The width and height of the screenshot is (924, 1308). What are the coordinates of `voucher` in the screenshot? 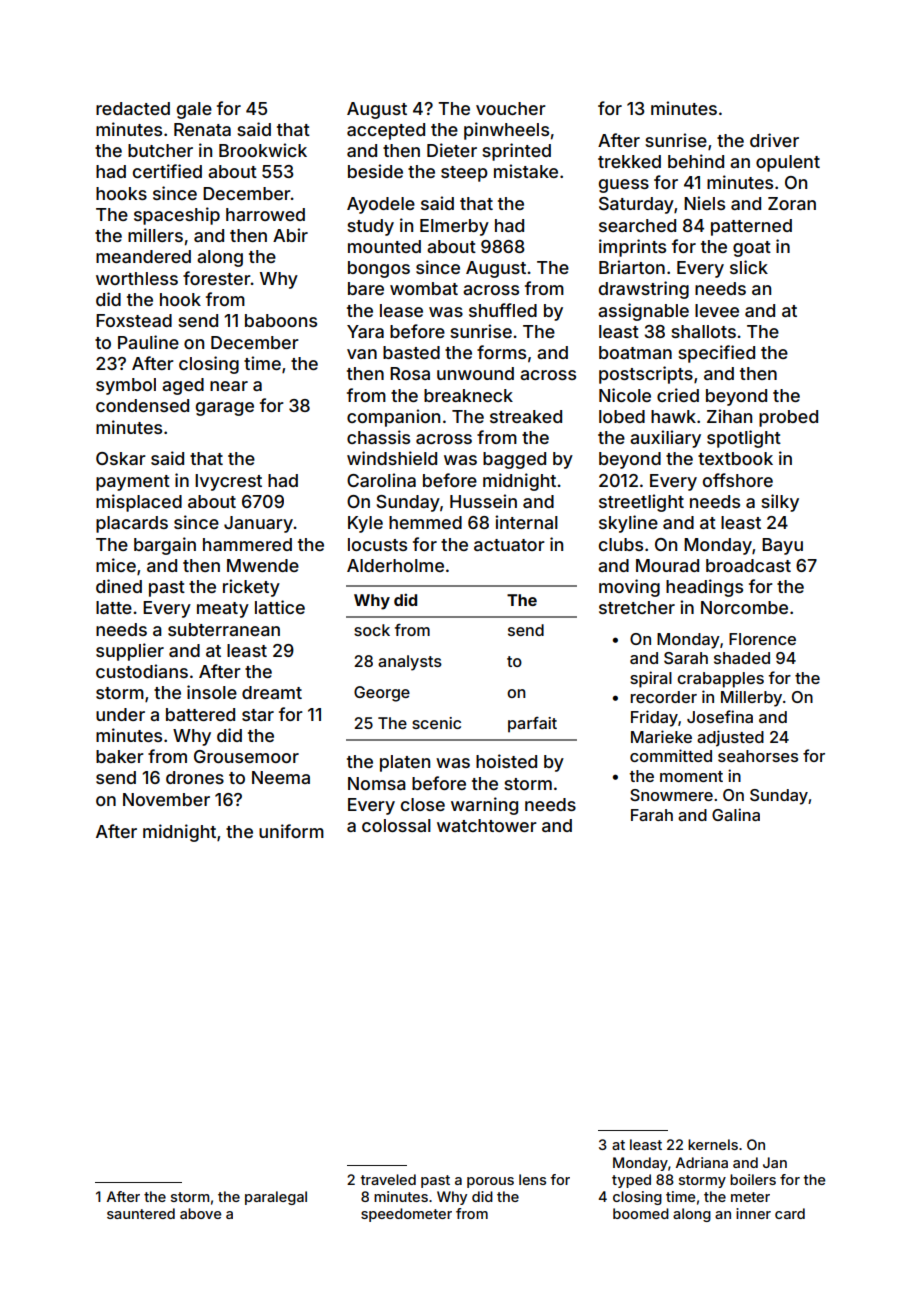 It's located at (511, 108).
